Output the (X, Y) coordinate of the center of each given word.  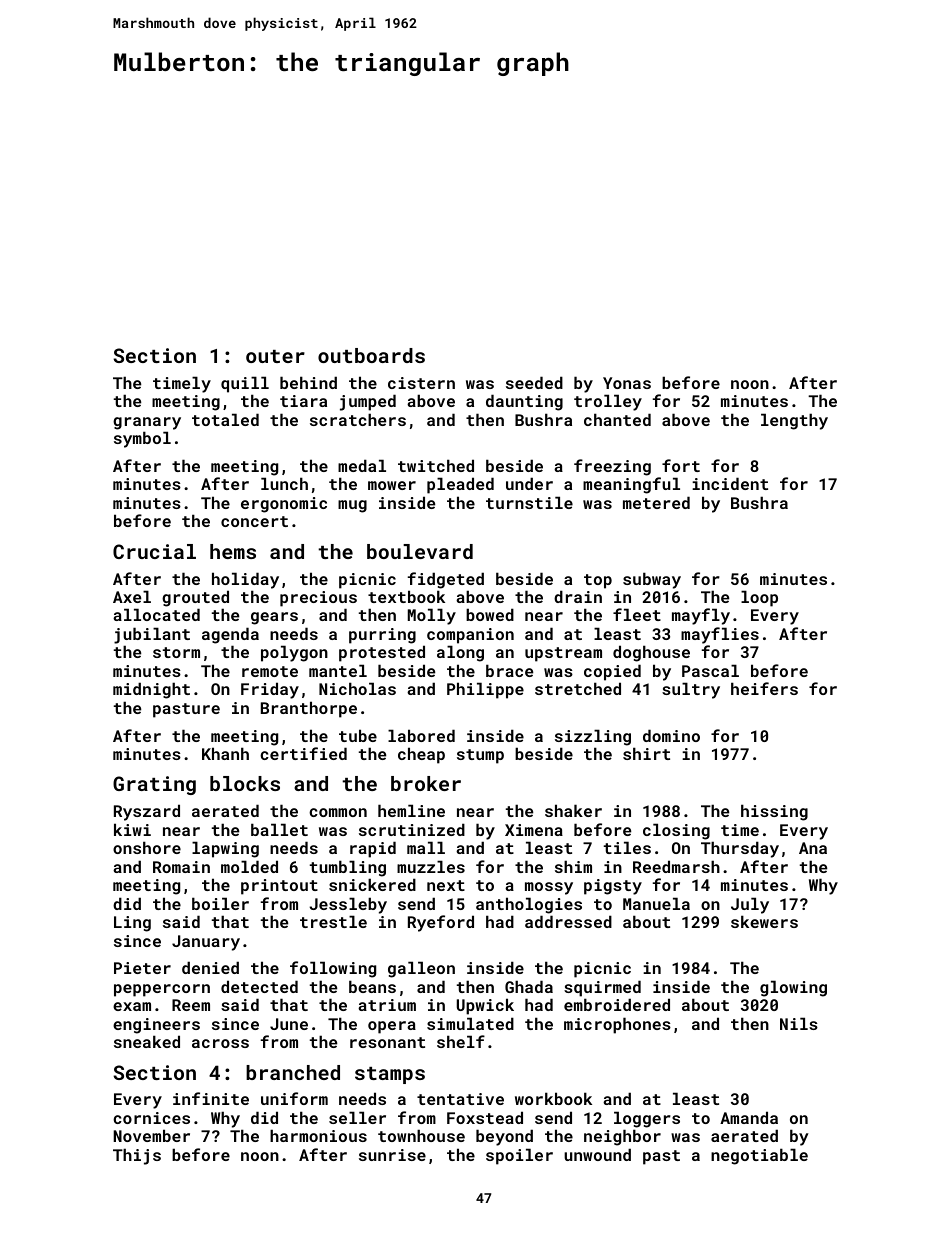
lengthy (794, 421)
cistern (421, 383)
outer (275, 356)
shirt (646, 753)
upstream (563, 654)
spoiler (519, 1156)
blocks (245, 783)
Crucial (154, 551)
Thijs (137, 1156)
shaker (573, 810)
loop (759, 598)
